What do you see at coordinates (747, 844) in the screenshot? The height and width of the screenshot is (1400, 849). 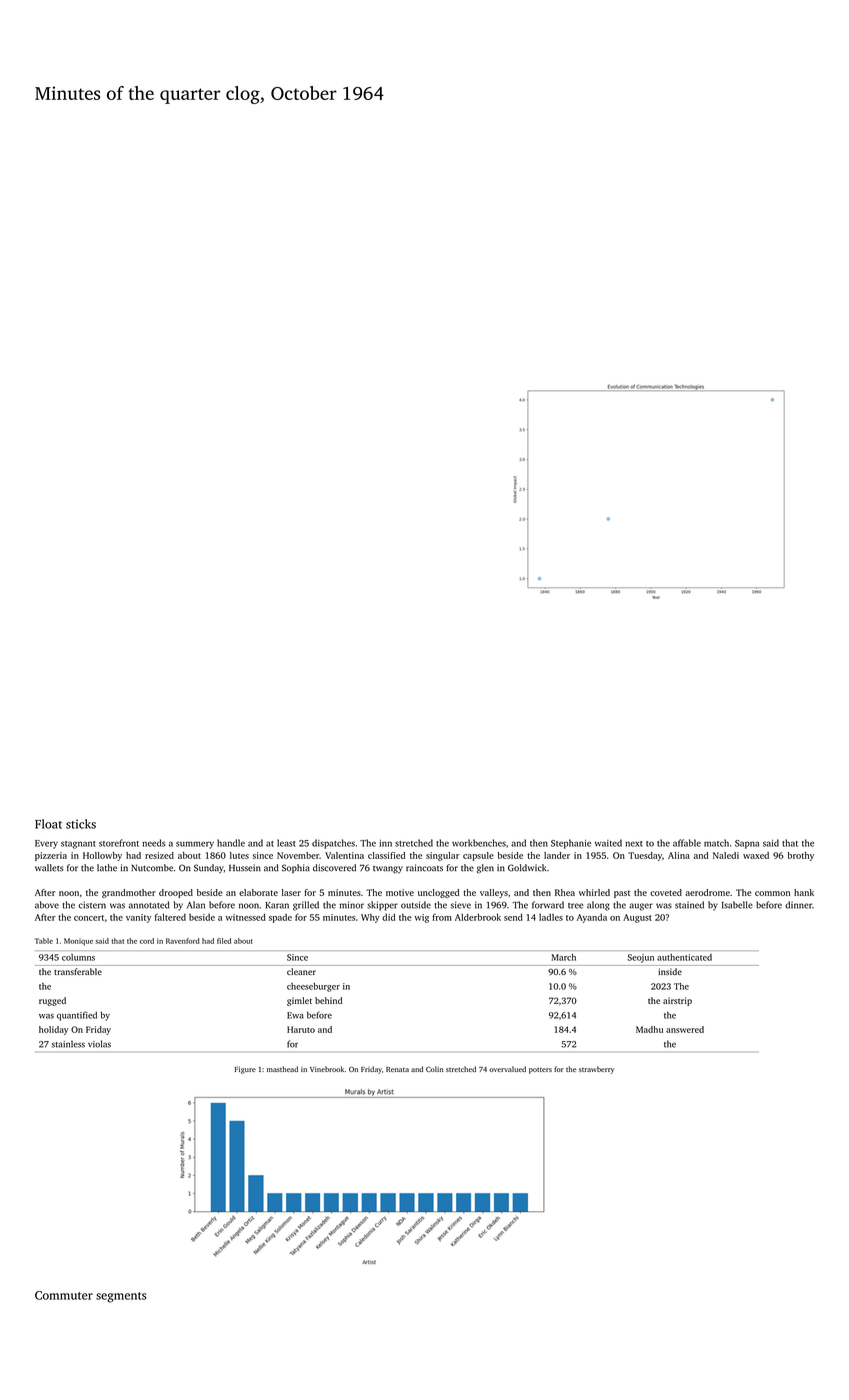 I see `Sapna` at bounding box center [747, 844].
